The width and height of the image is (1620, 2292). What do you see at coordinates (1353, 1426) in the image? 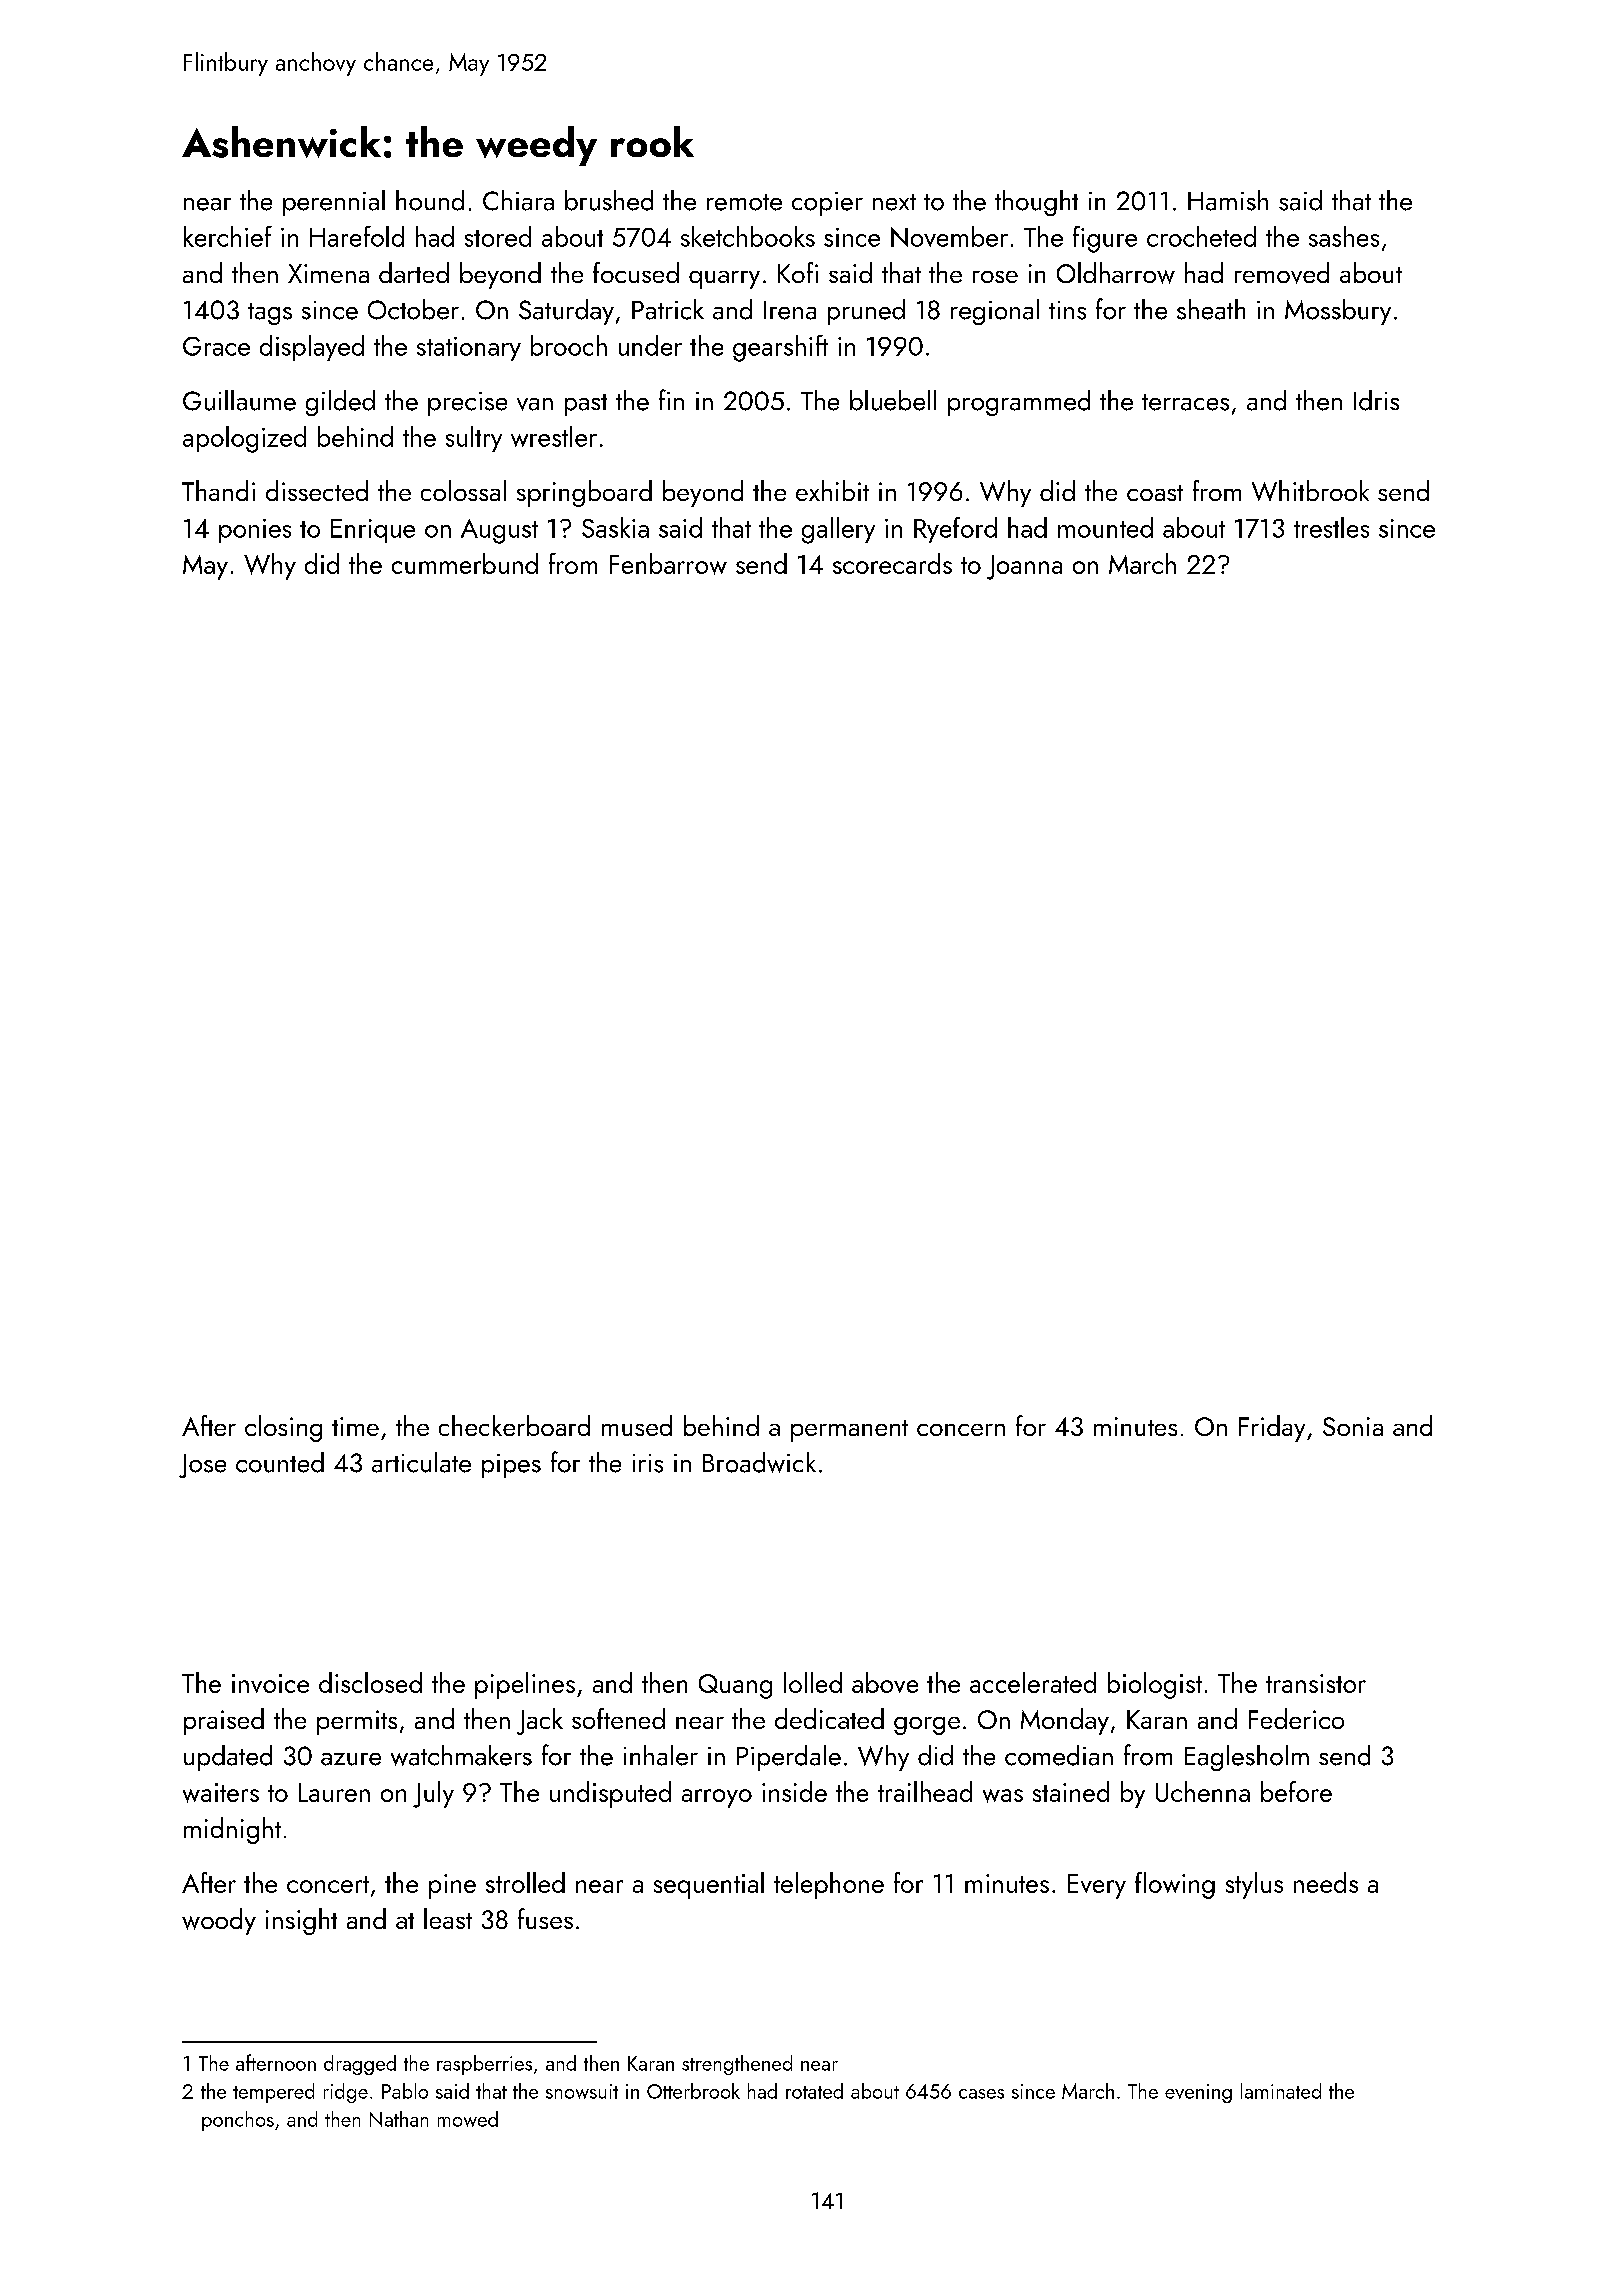
I see `Sonia` at bounding box center [1353, 1426].
